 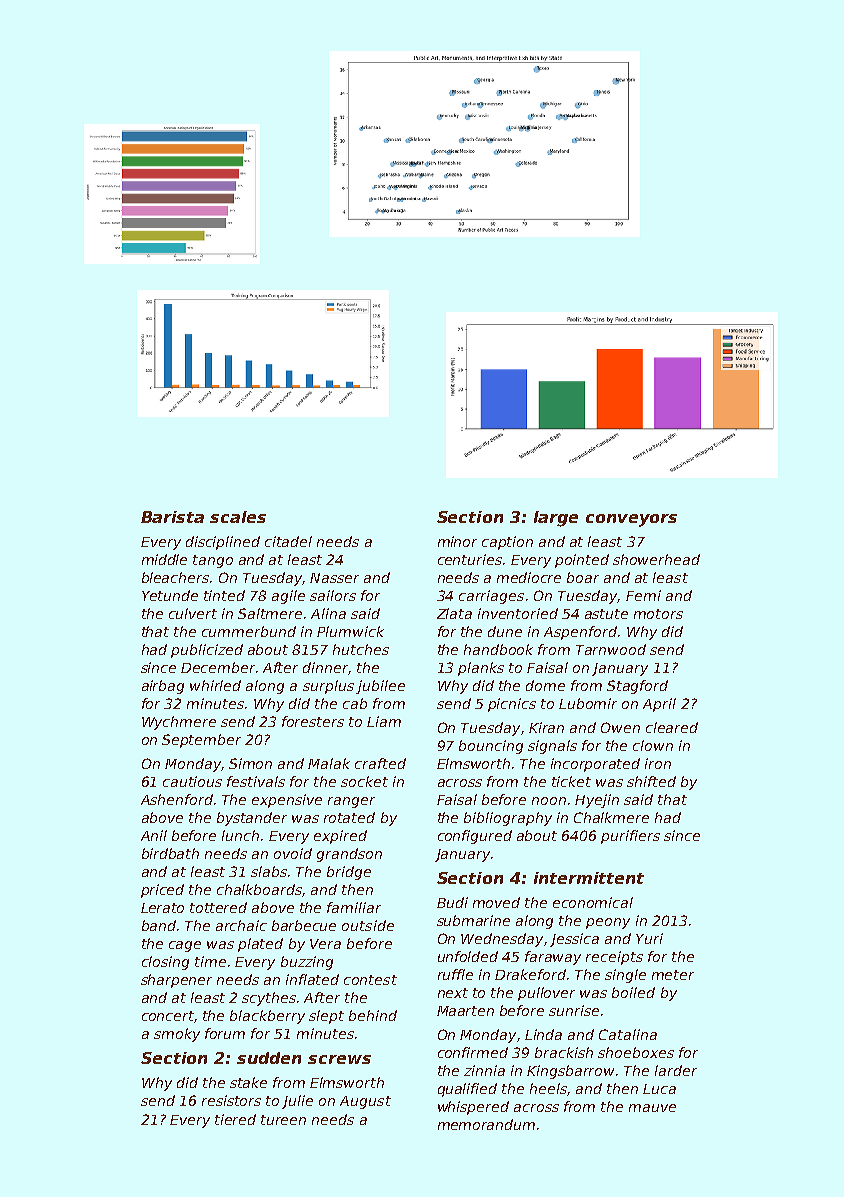 What do you see at coordinates (339, 1059) in the screenshot?
I see `screws` at bounding box center [339, 1059].
